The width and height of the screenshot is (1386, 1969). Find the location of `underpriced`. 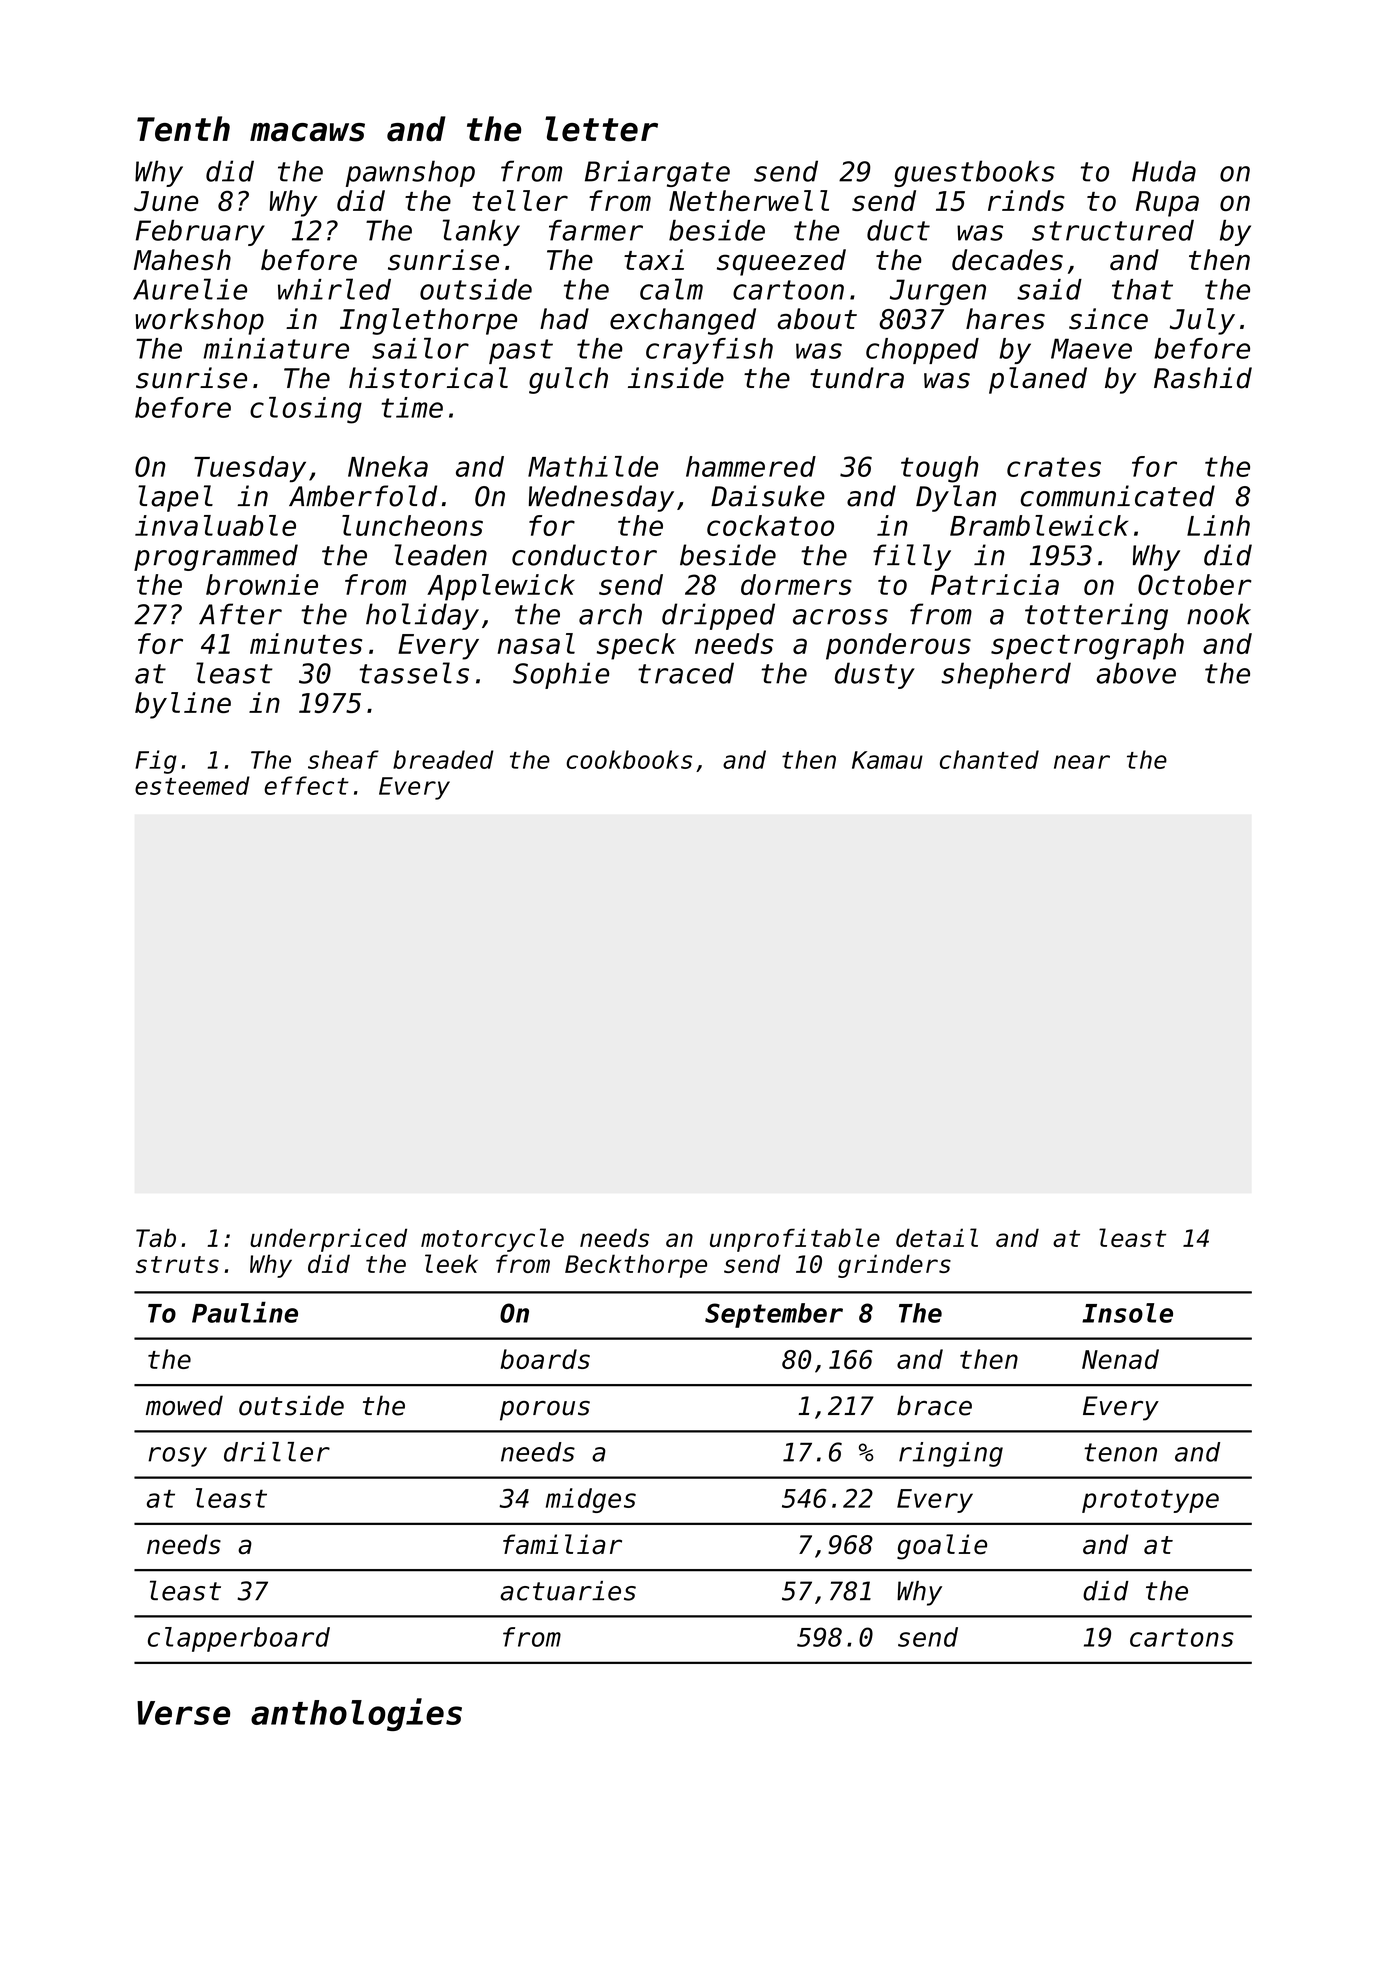

underpriced is located at coordinates (328, 1240).
